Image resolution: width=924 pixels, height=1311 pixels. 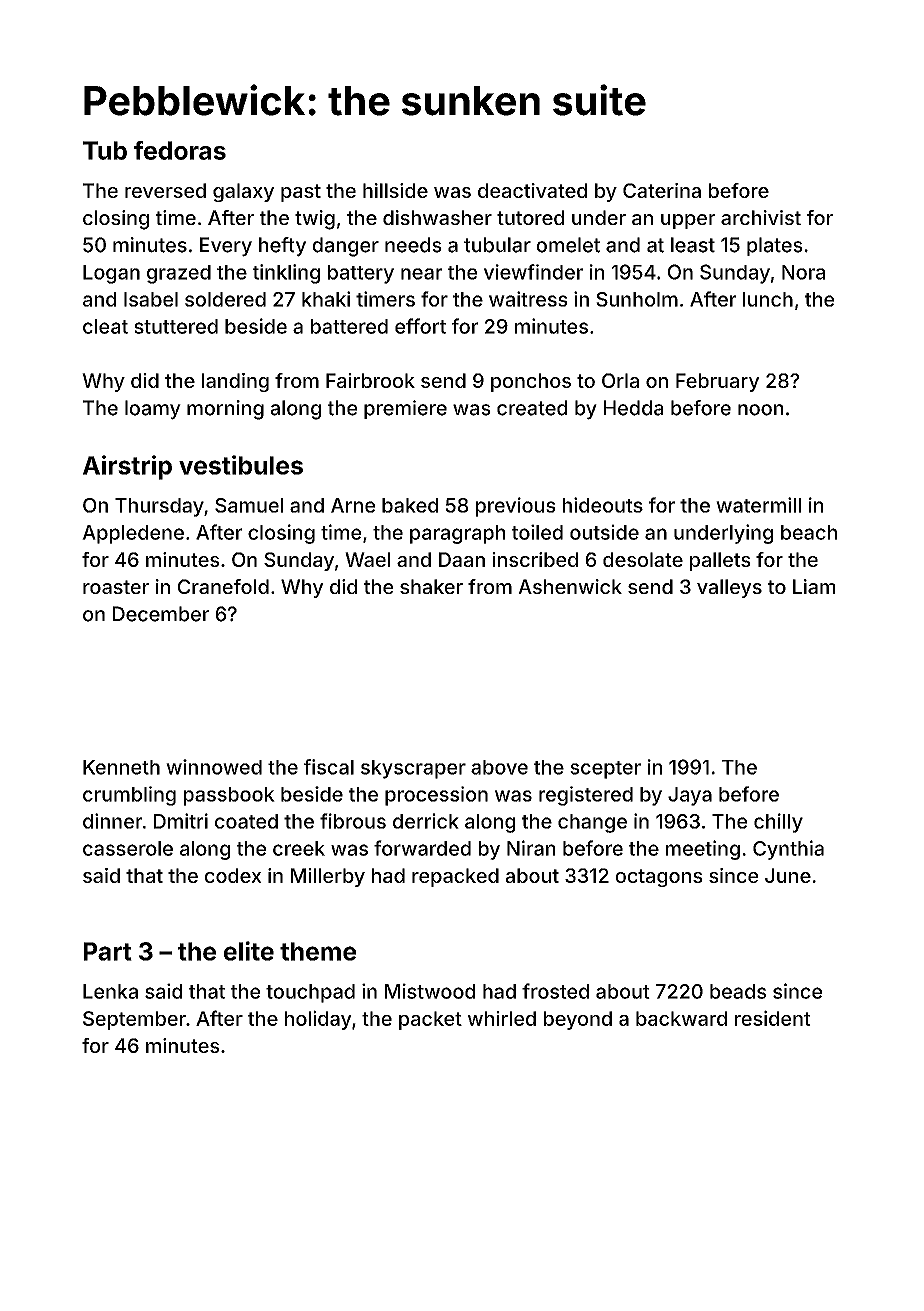 What do you see at coordinates (405, 409) in the document?
I see `premiere` at bounding box center [405, 409].
